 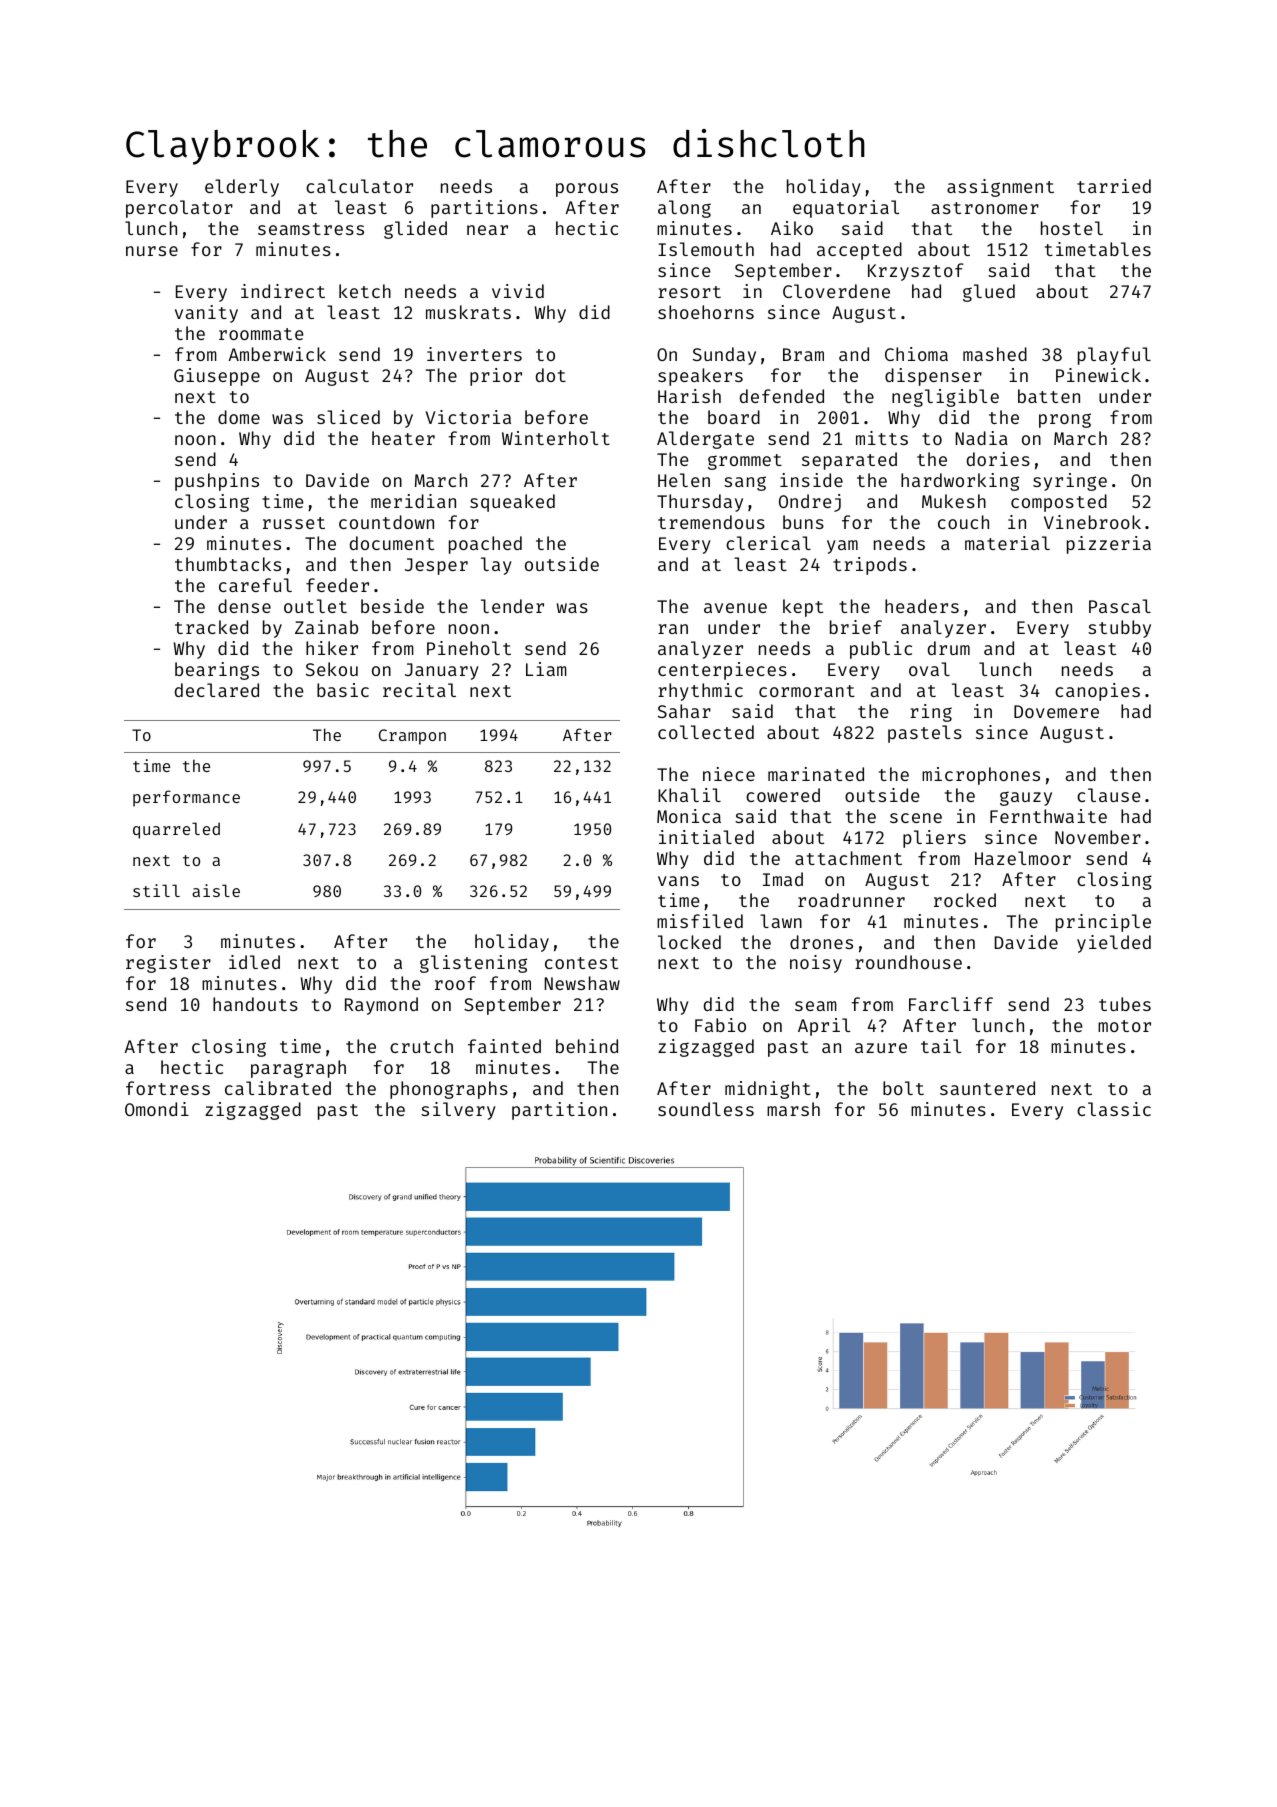 What do you see at coordinates (156, 890) in the screenshot?
I see `still` at bounding box center [156, 890].
